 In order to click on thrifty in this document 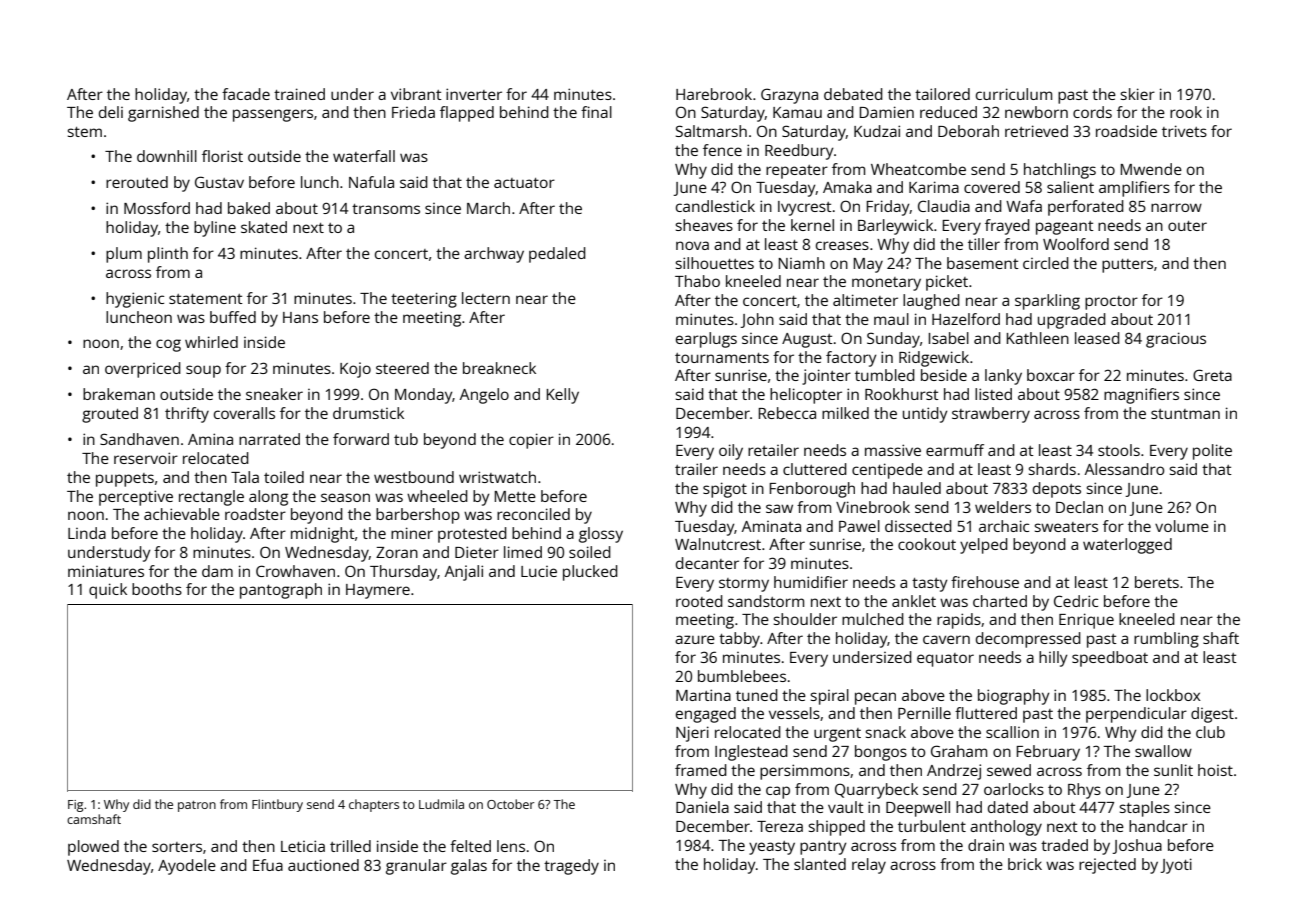, I will do `click(187, 415)`.
